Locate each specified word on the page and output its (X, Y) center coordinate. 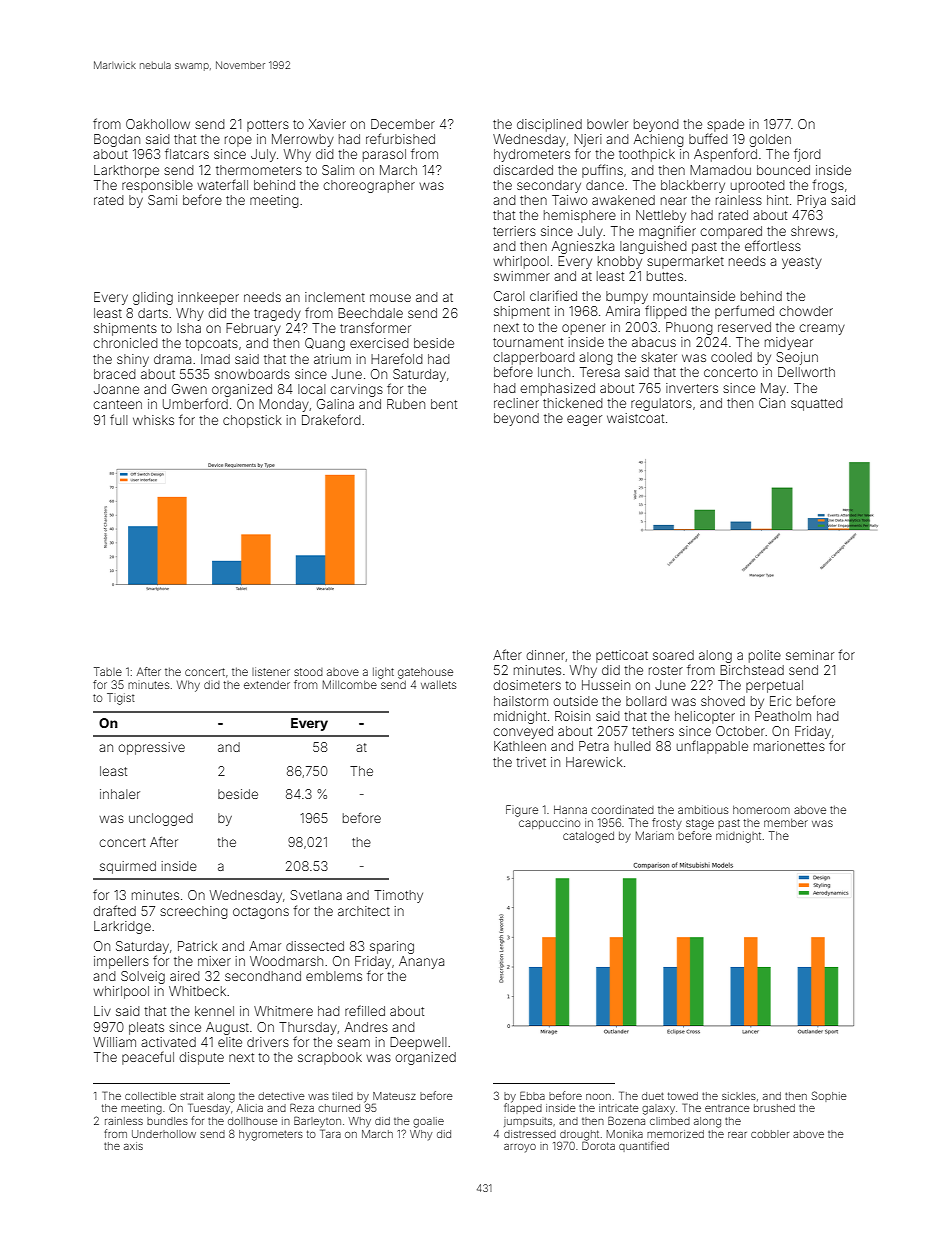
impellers (121, 962)
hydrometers (532, 155)
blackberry (693, 186)
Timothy (398, 896)
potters (268, 126)
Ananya (421, 962)
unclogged (161, 819)
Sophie (829, 1096)
